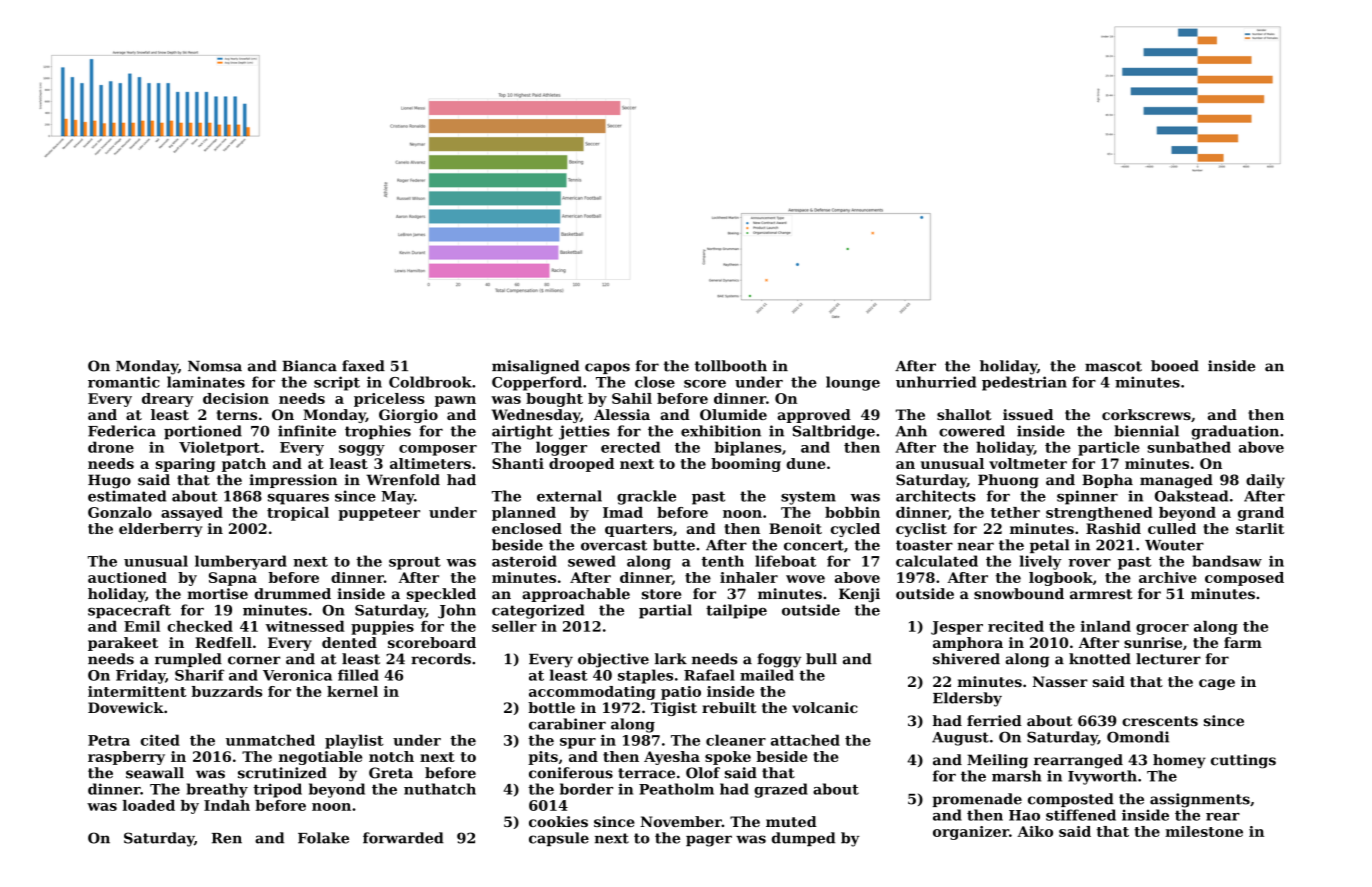 The width and height of the screenshot is (1372, 887). I want to click on Phuong, so click(1008, 481).
